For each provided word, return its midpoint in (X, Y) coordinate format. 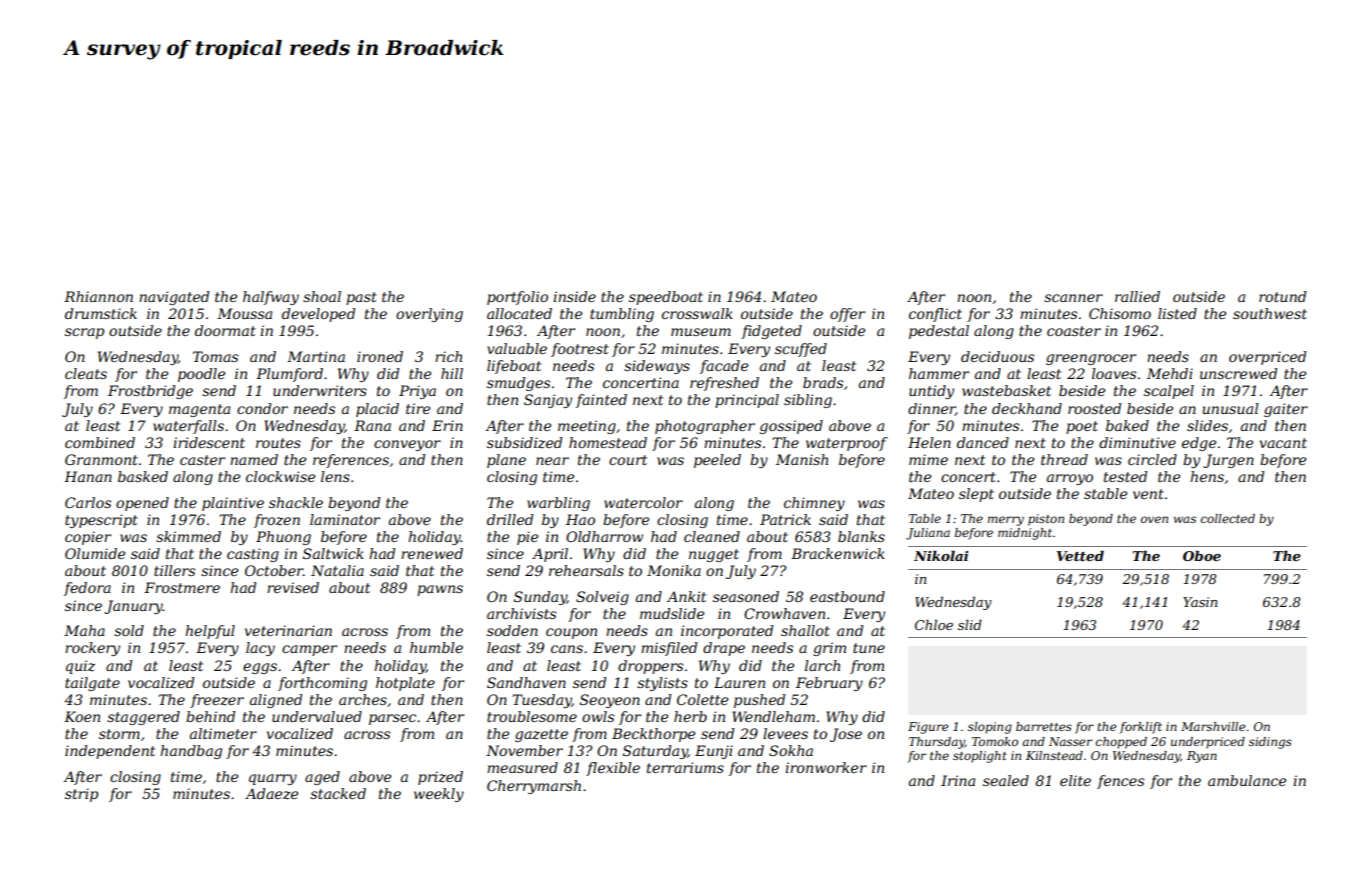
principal (747, 401)
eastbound (847, 596)
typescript (101, 521)
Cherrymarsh (534, 787)
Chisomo (1120, 313)
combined (100, 442)
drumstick (101, 313)
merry (1006, 521)
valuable (517, 348)
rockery (92, 649)
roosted (1094, 408)
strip (81, 795)
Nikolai (941, 556)
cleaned (712, 536)
